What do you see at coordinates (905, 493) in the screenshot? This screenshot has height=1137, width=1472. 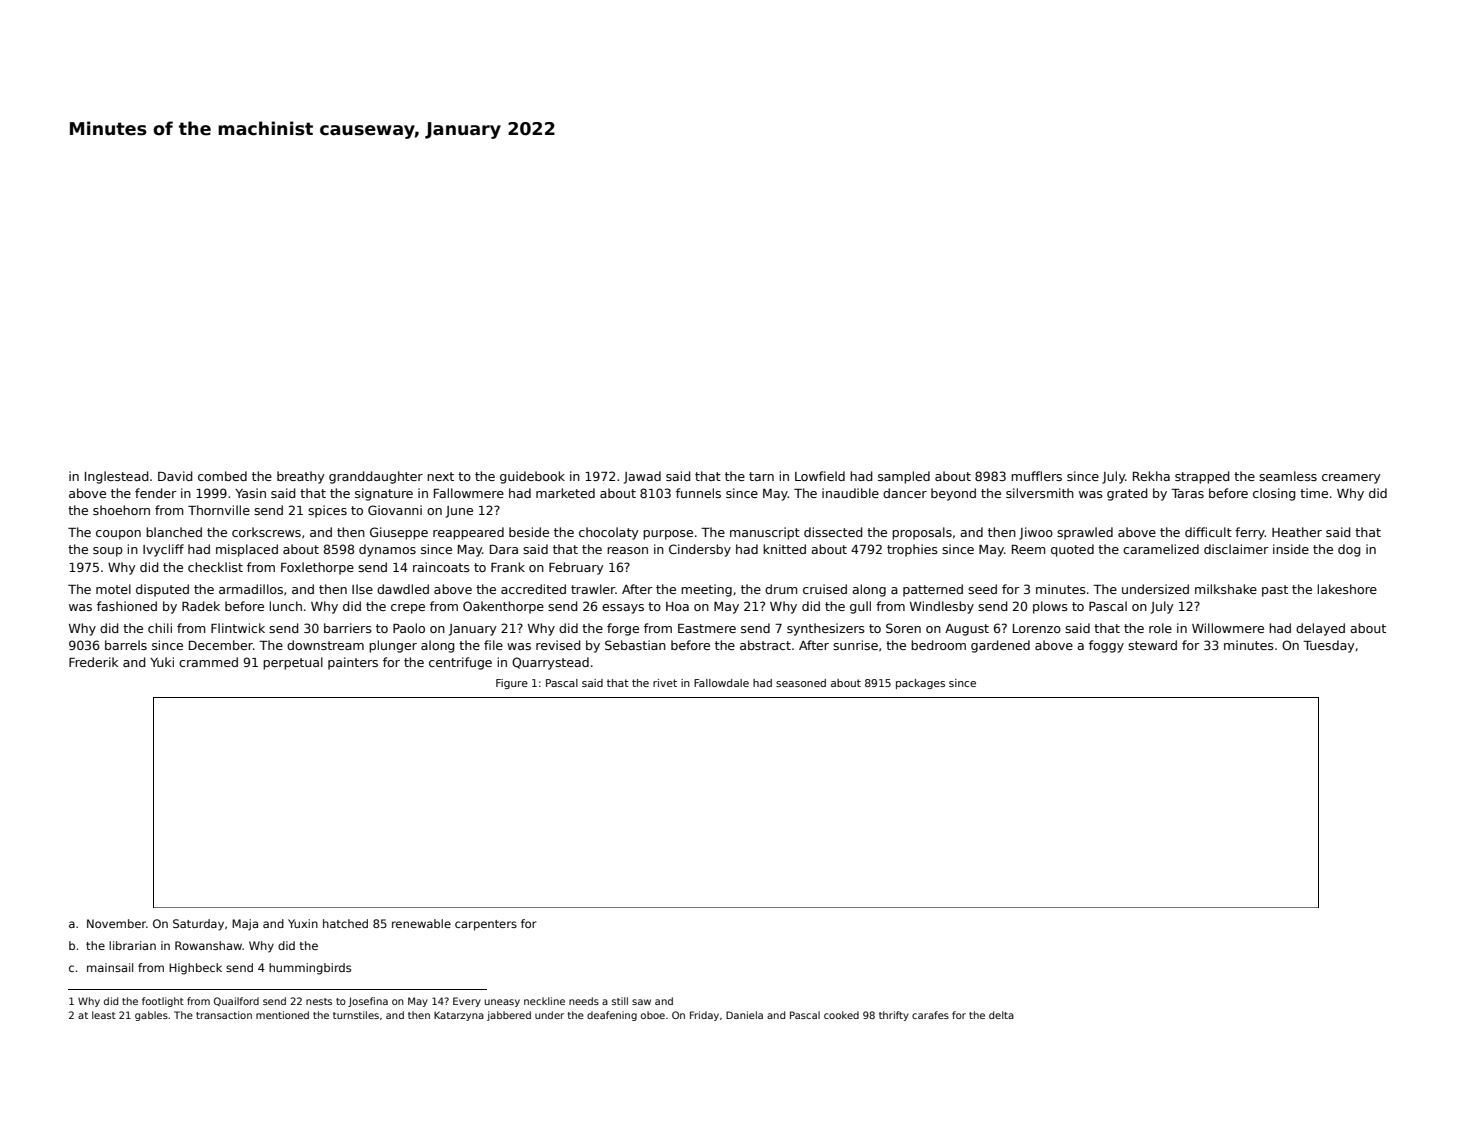 I see `dancer` at bounding box center [905, 493].
